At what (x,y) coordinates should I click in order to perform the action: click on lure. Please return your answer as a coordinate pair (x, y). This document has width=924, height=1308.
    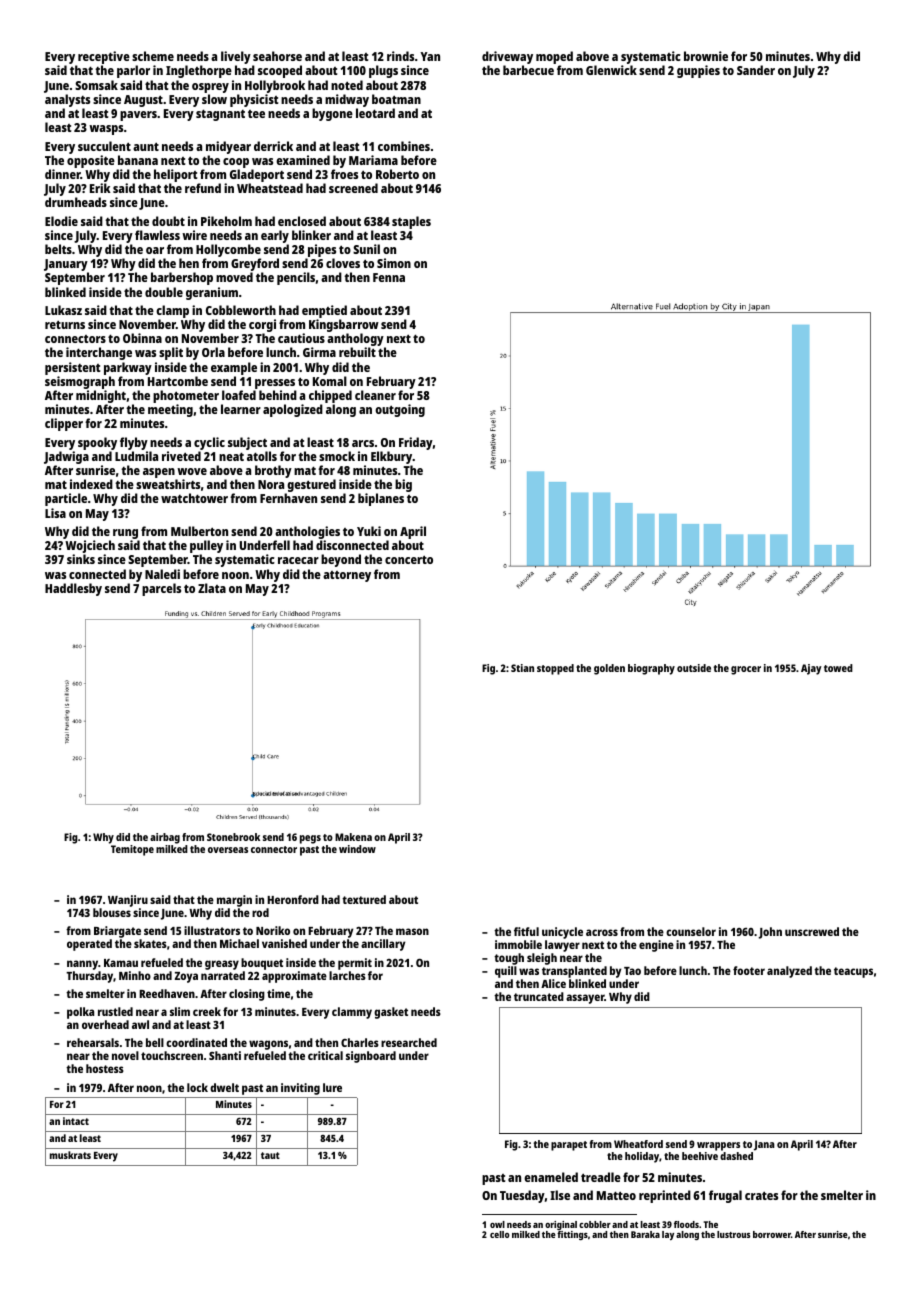
    Looking at the image, I should click on (332, 1087).
